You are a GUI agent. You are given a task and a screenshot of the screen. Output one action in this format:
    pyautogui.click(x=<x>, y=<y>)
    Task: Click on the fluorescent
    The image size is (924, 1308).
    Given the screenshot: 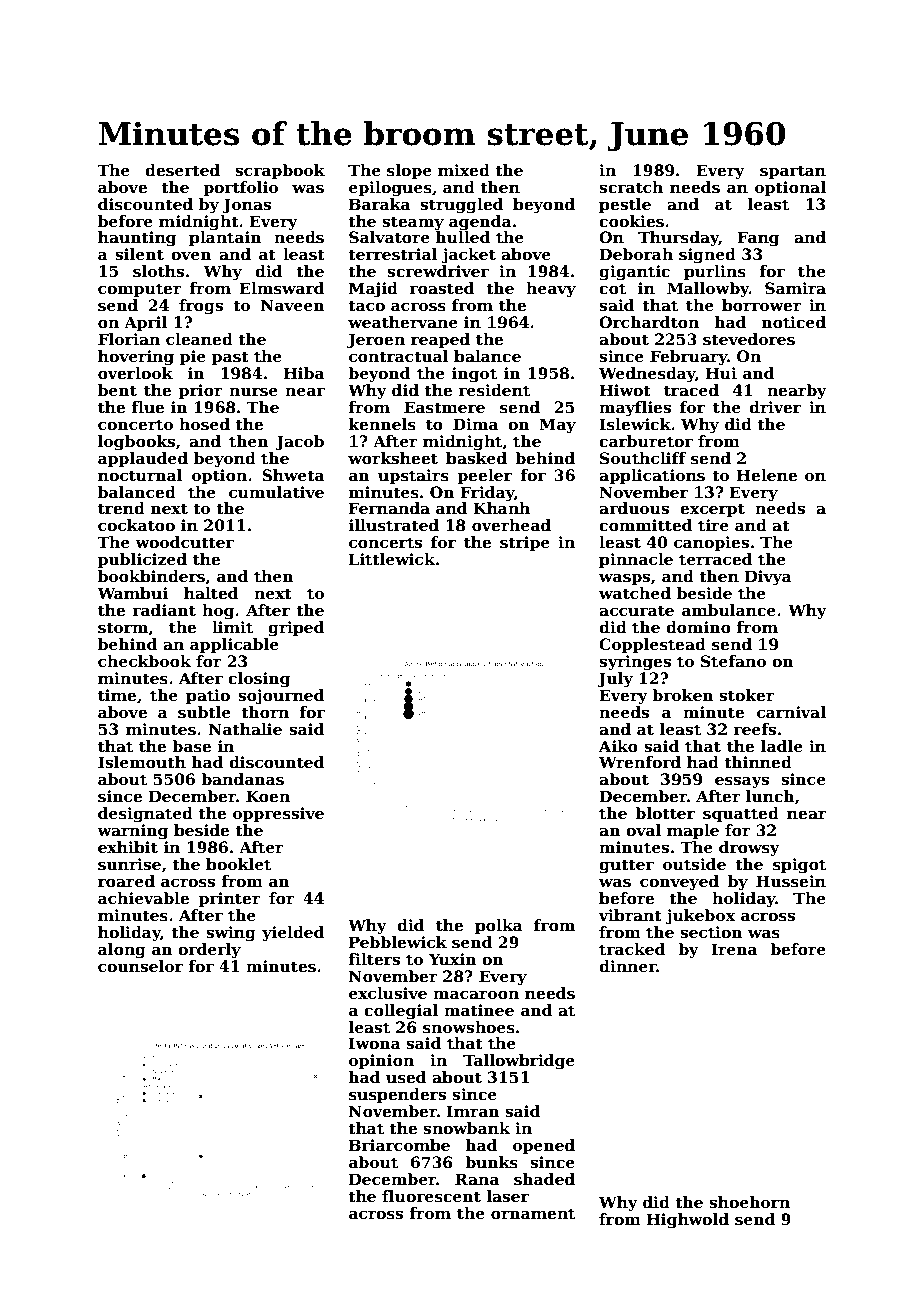 What is the action you would take?
    pyautogui.click(x=431, y=1196)
